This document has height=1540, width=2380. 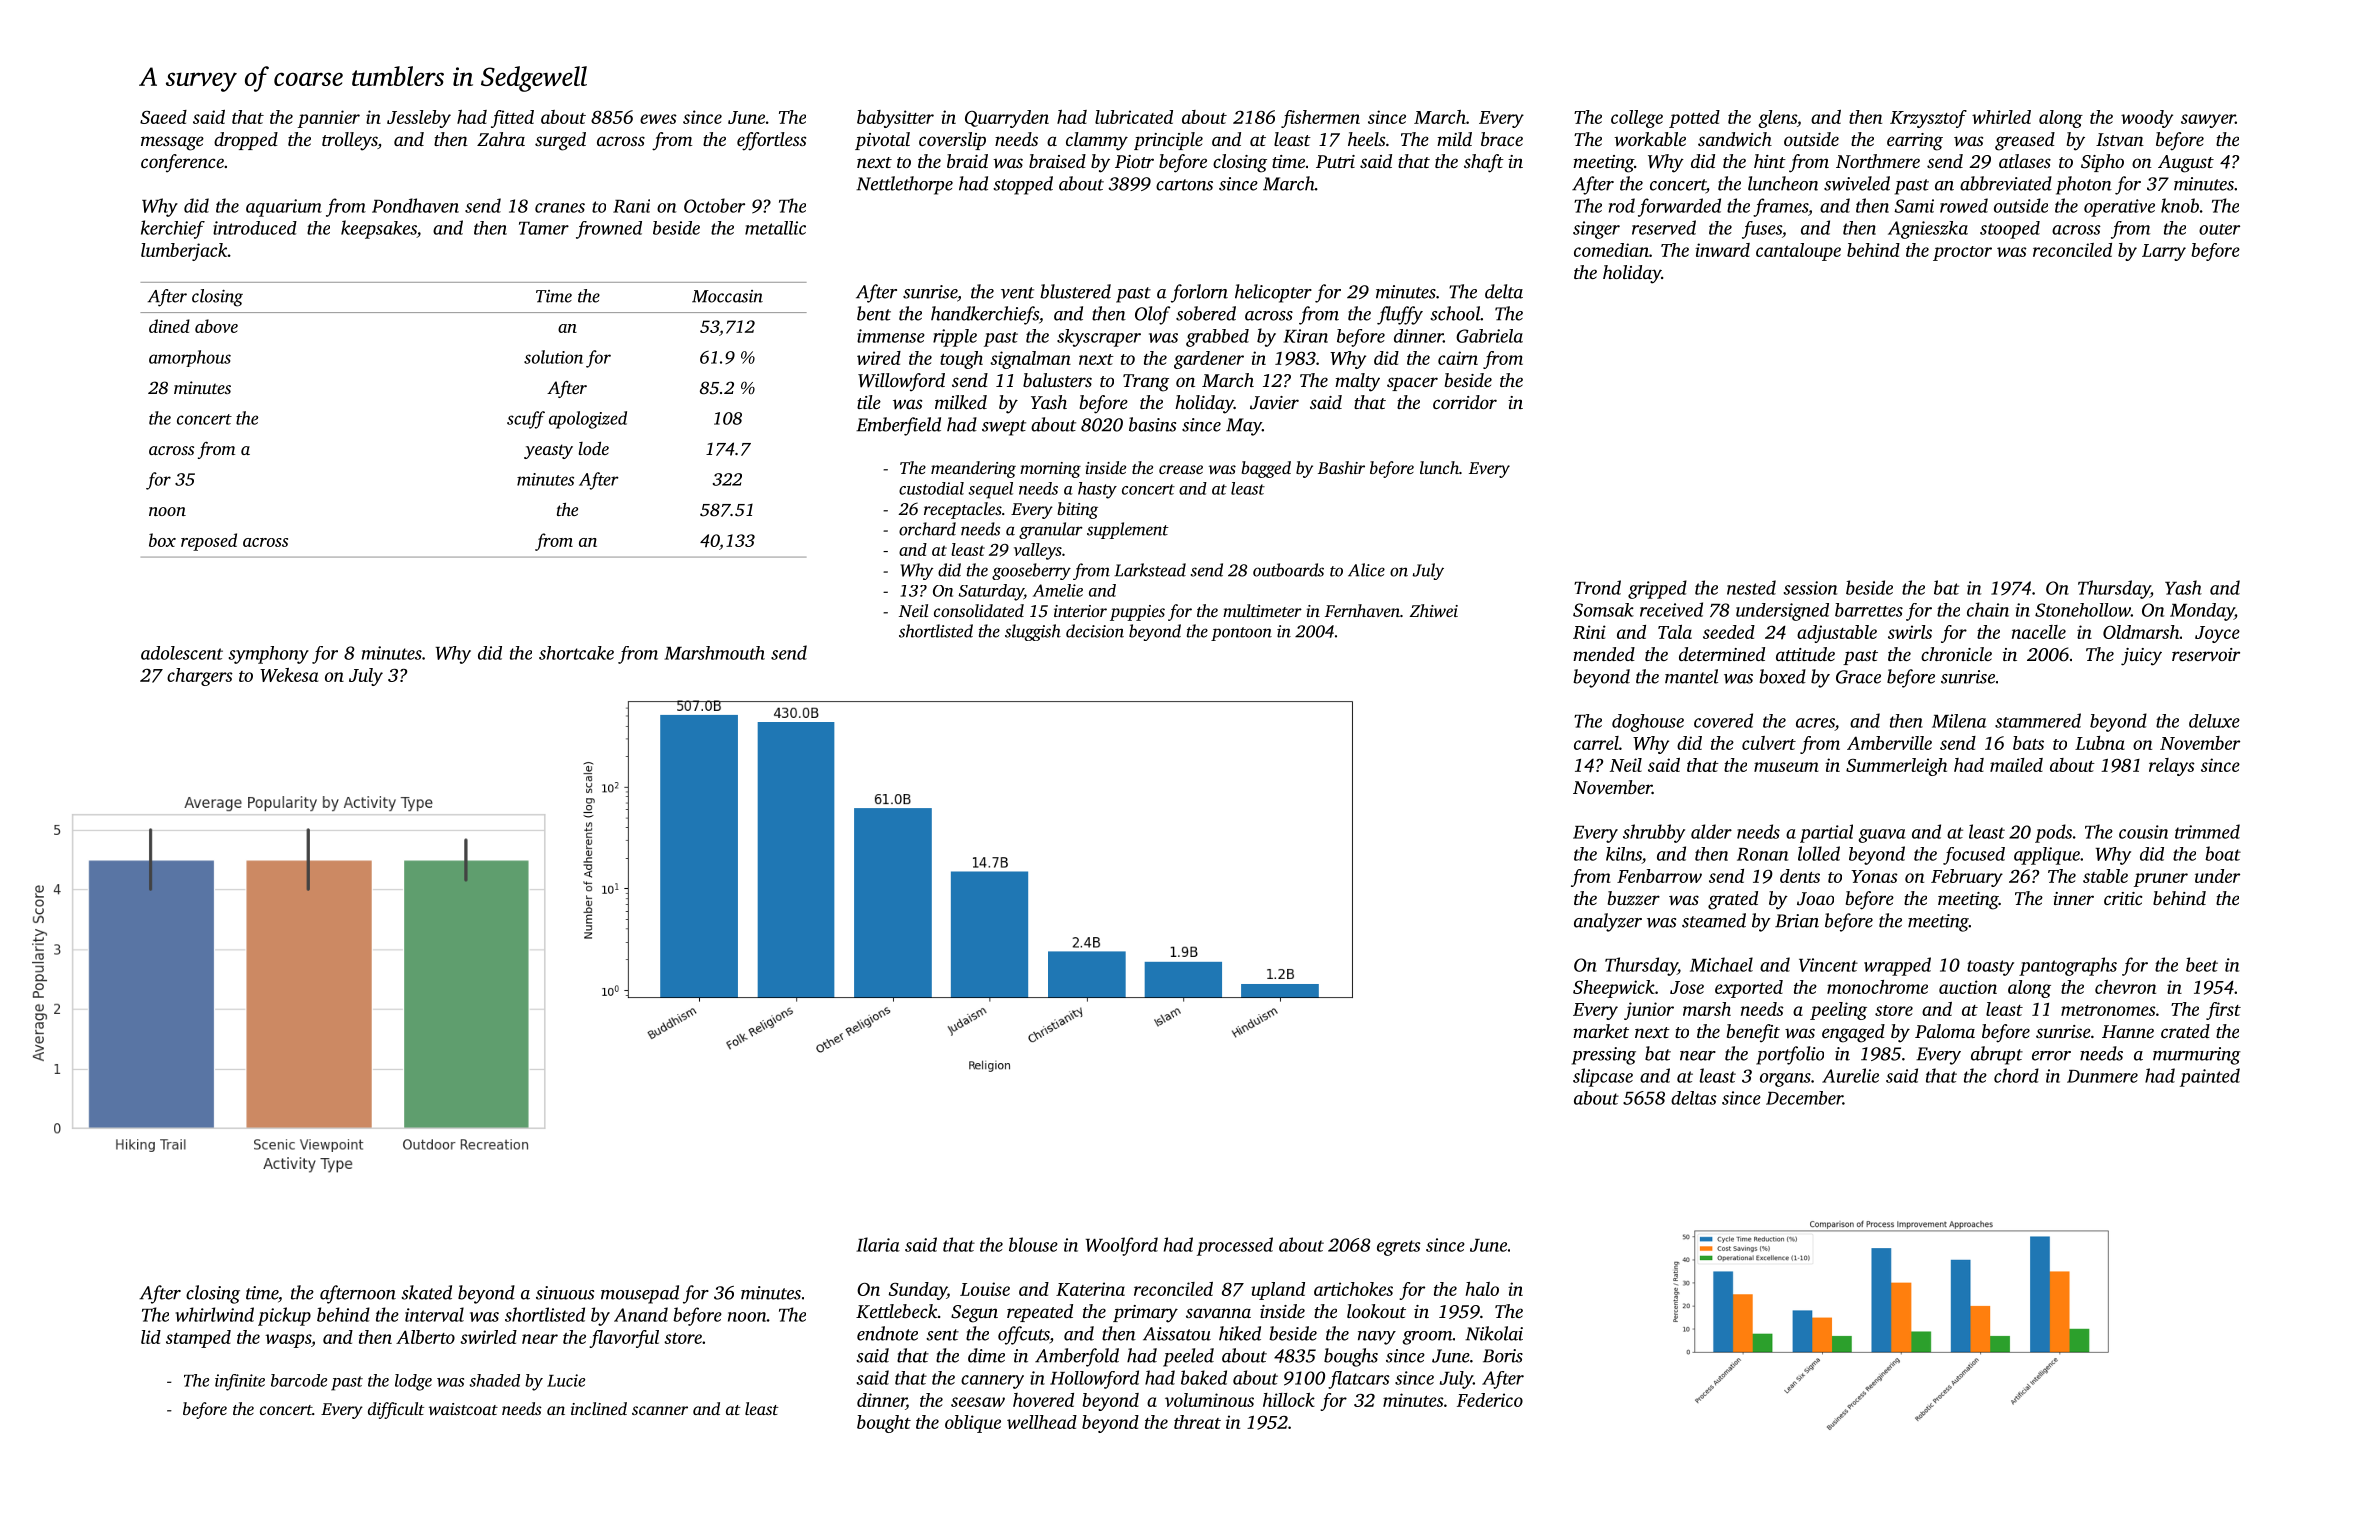 What do you see at coordinates (1624, 854) in the document?
I see `kilns` at bounding box center [1624, 854].
